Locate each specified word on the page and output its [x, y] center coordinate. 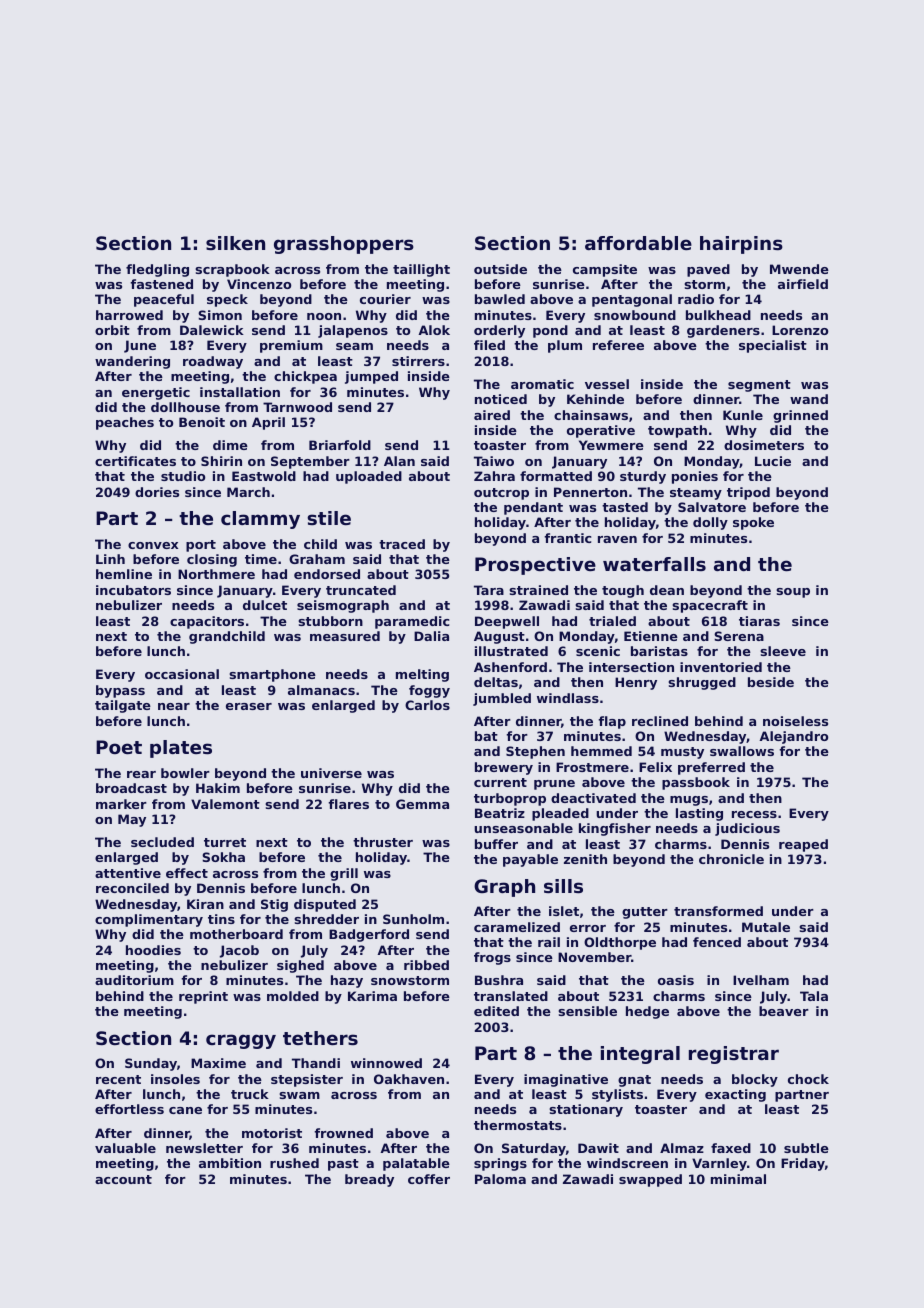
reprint [203, 997]
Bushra [499, 980]
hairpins [741, 245]
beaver [784, 1011]
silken [235, 243]
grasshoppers [344, 245]
